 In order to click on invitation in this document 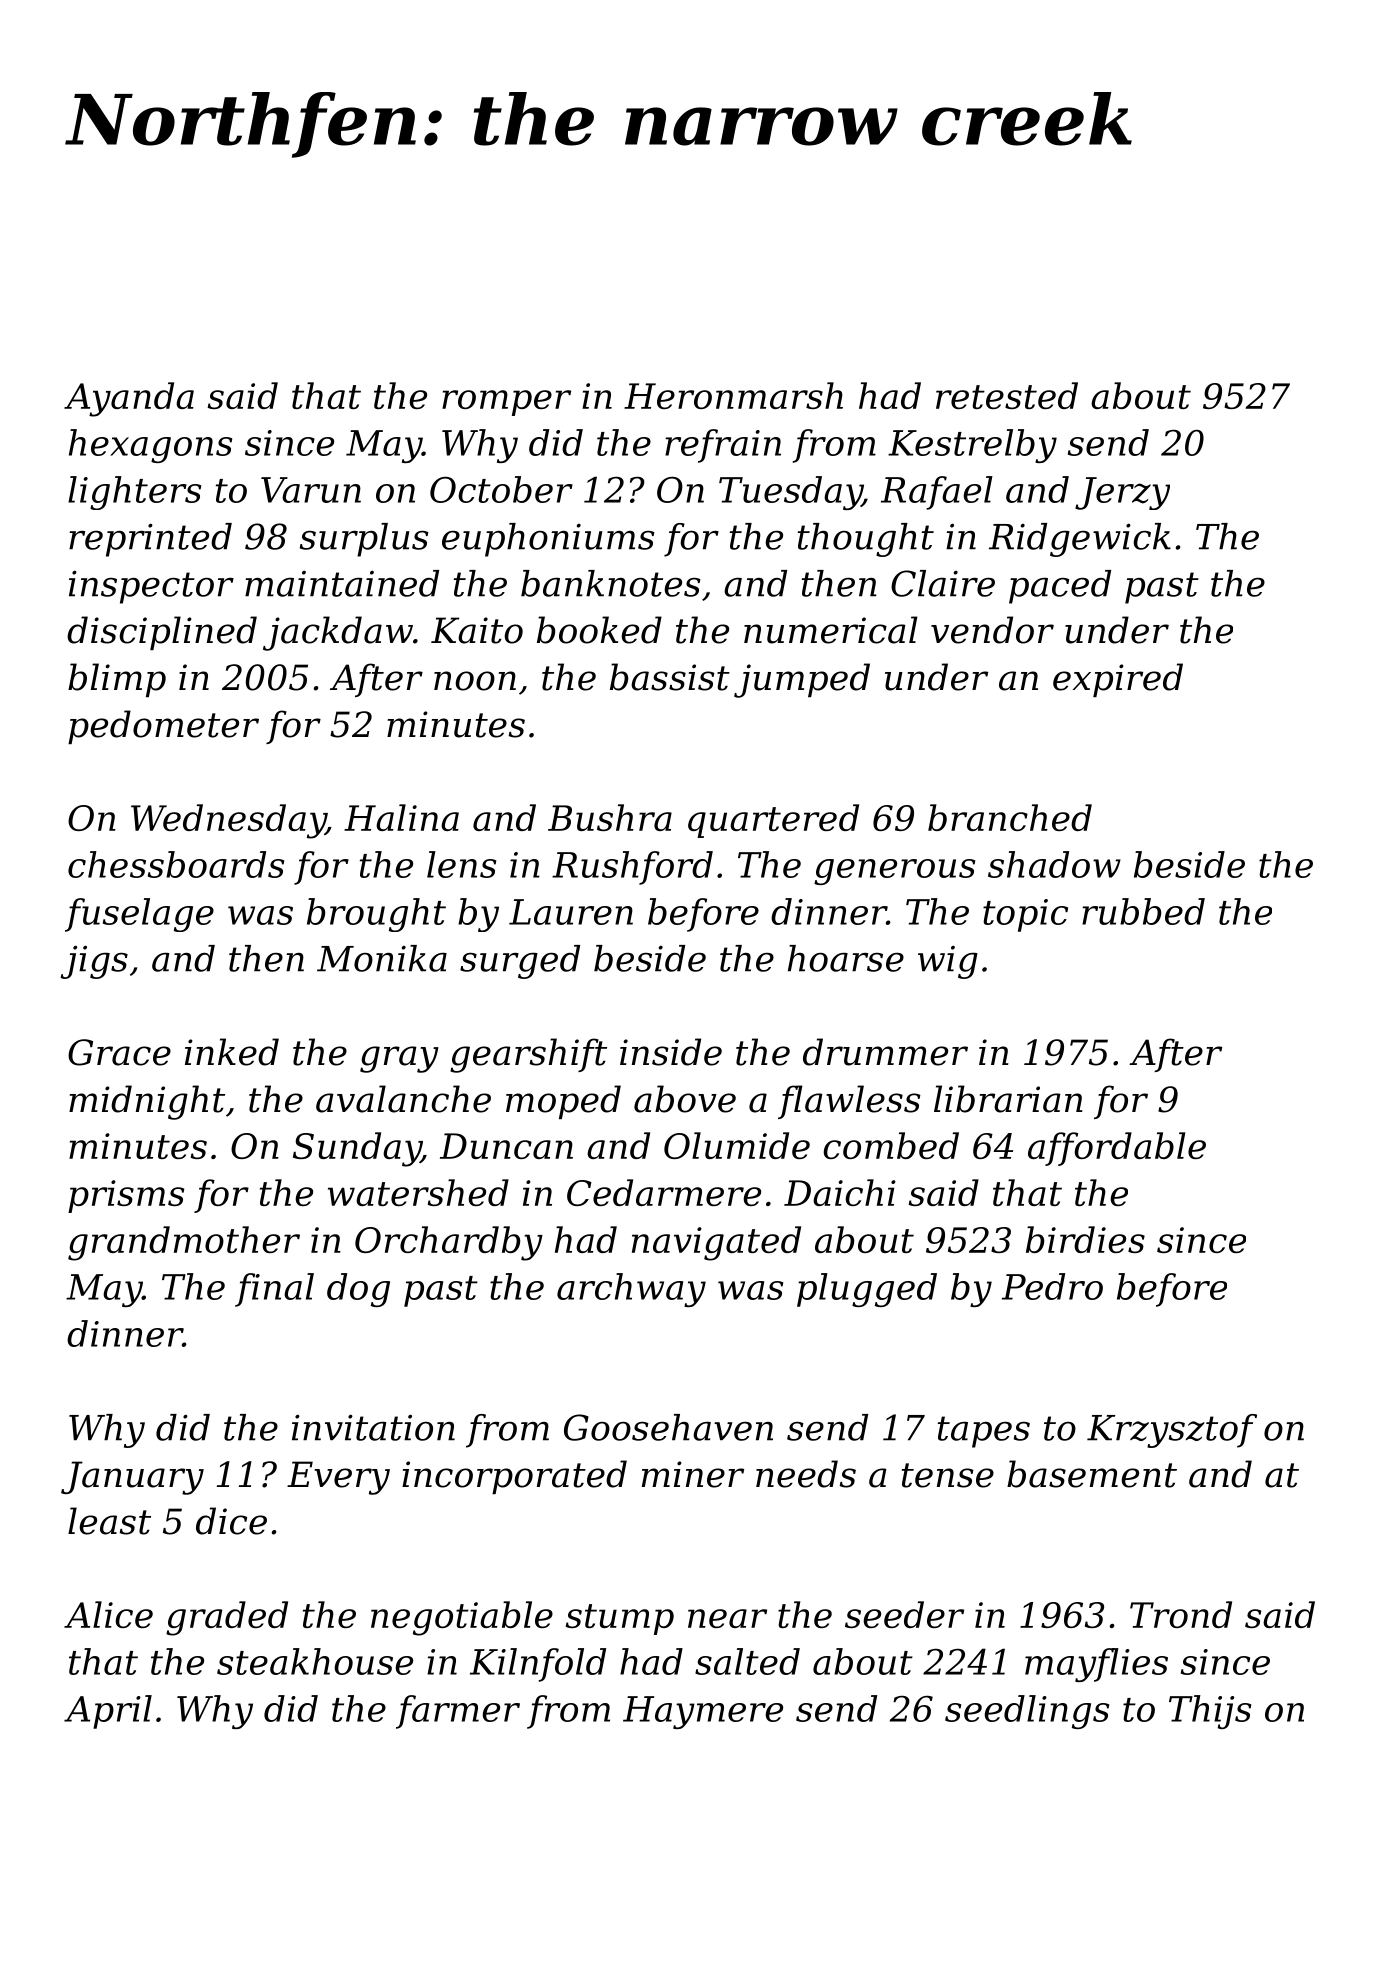, I will do `click(373, 1427)`.
